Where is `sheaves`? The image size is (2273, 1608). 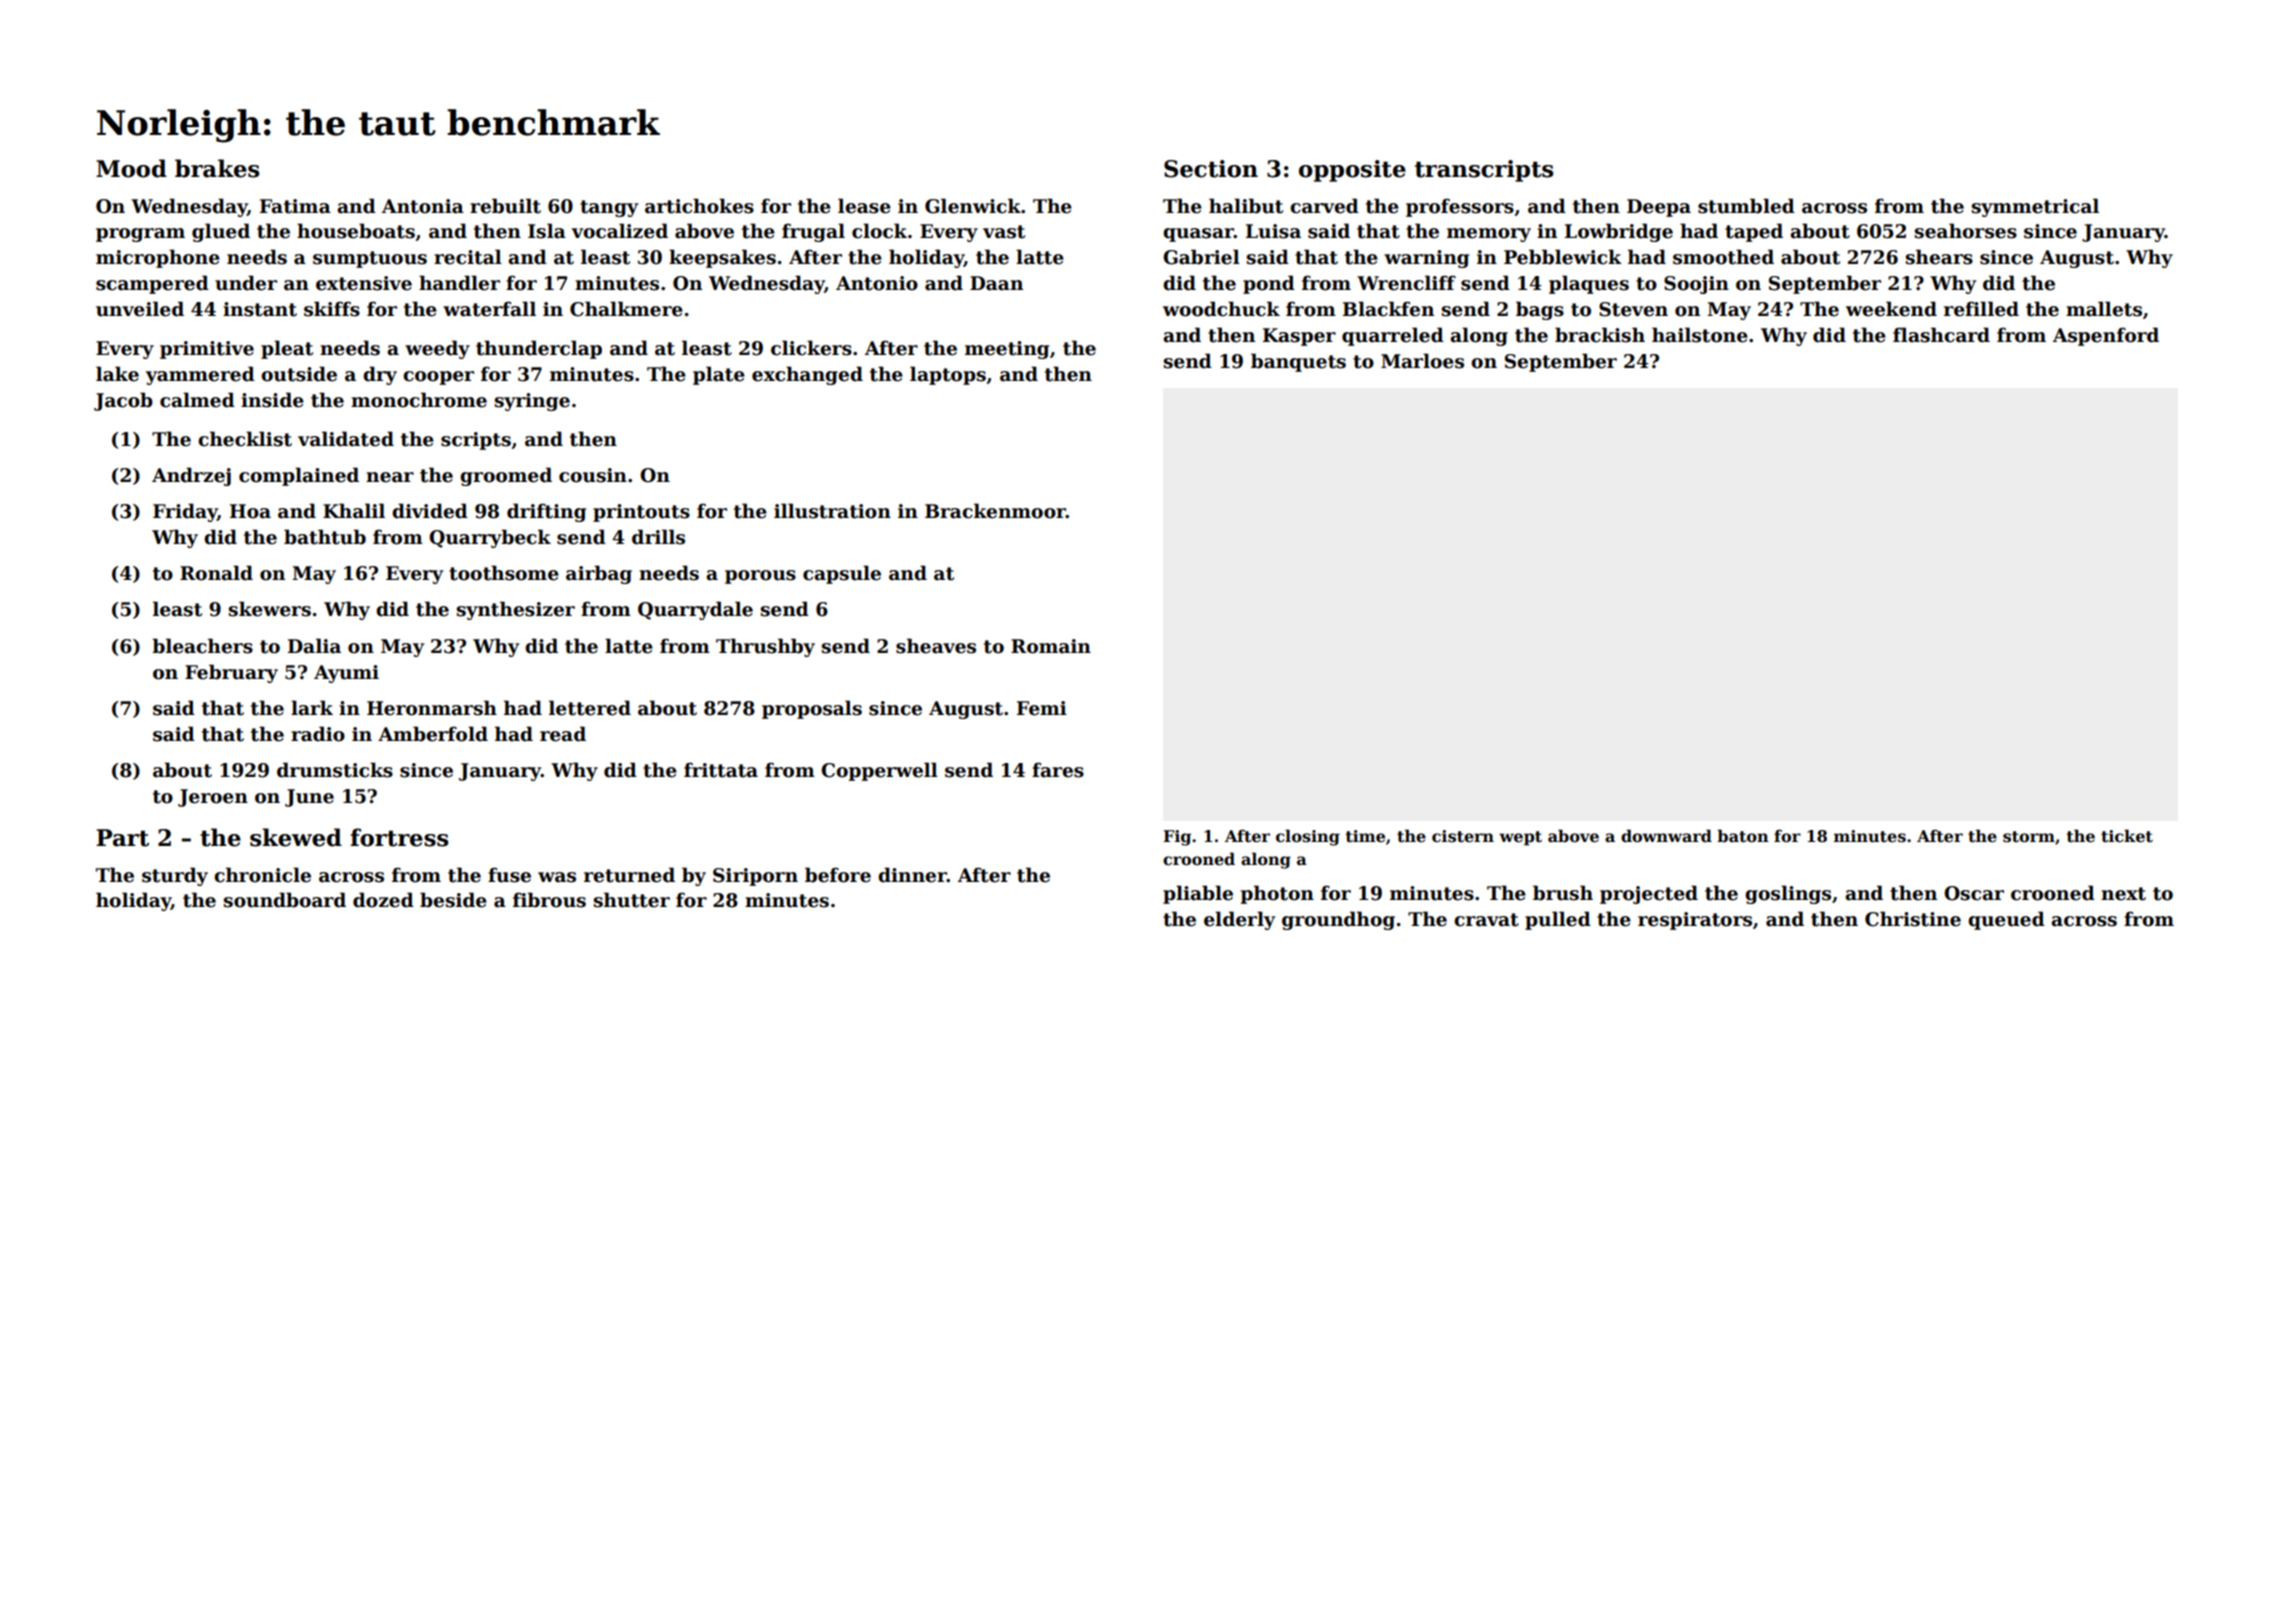
sheaves is located at coordinates (936, 646).
